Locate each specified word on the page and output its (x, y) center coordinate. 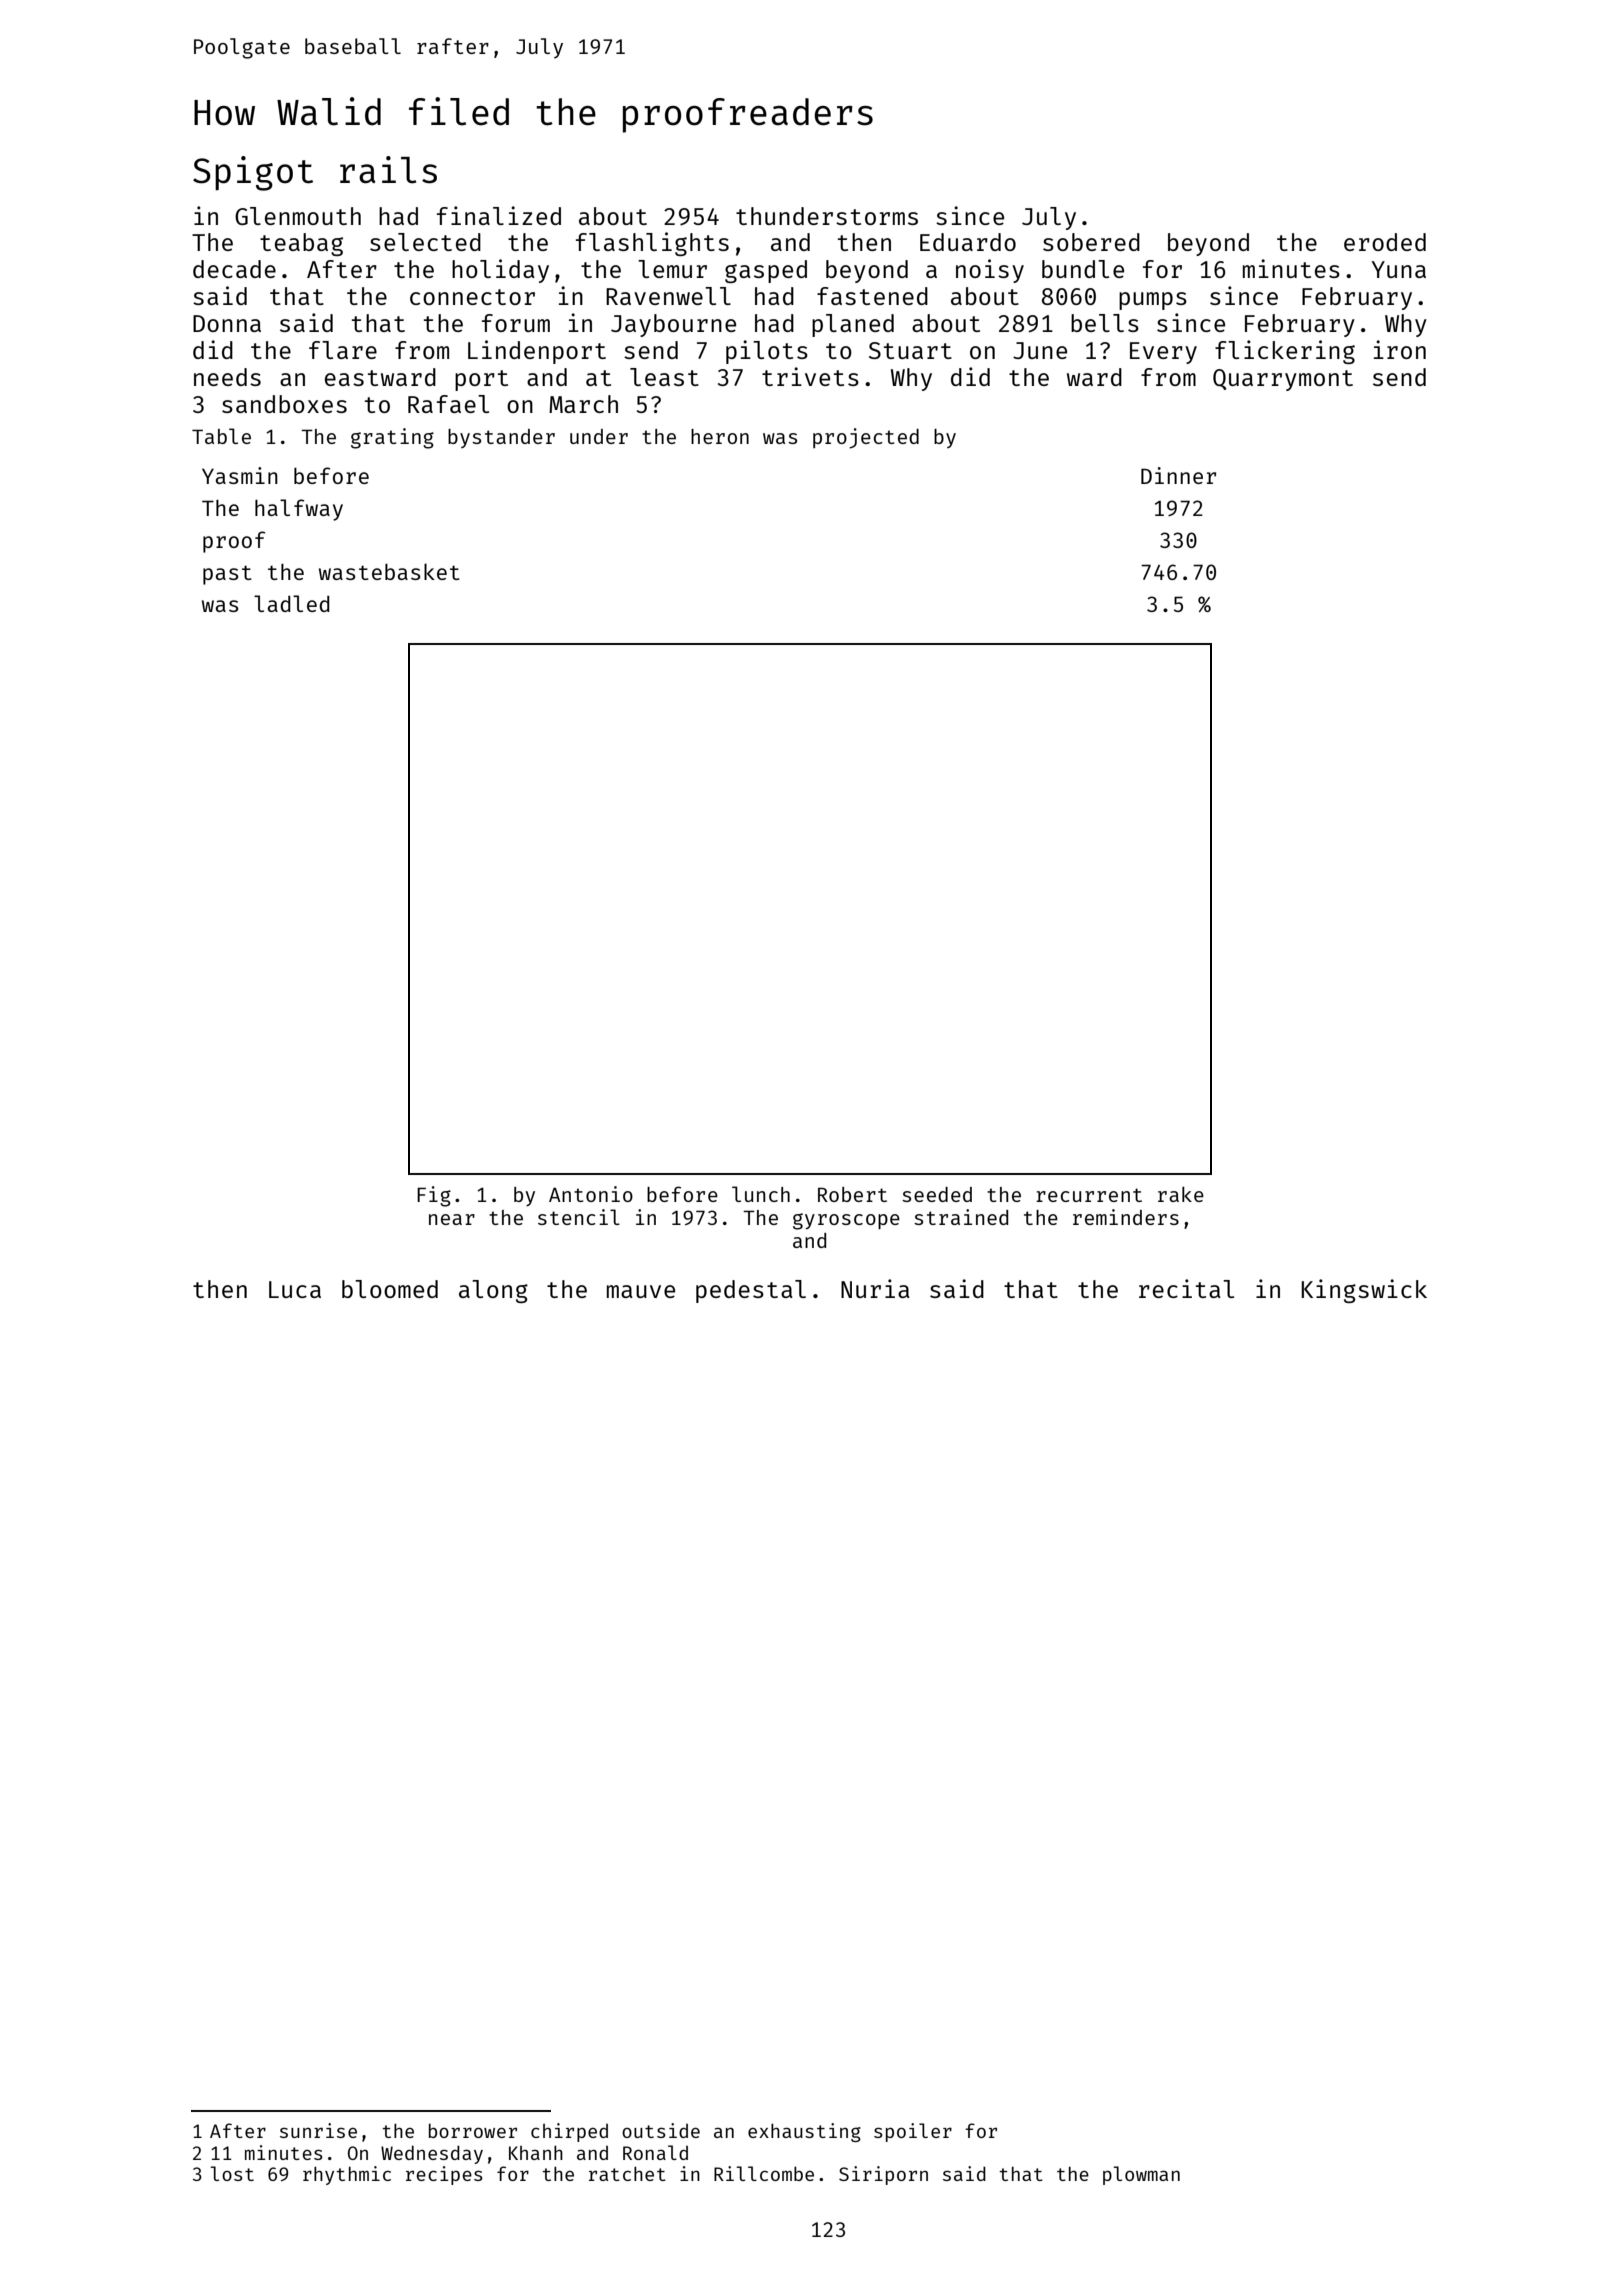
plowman (1141, 2175)
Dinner (1178, 475)
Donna (227, 323)
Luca (295, 1289)
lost (232, 2173)
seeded (937, 1194)
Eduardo (968, 242)
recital (1186, 1288)
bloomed (390, 1289)
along (493, 1291)
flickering (1285, 352)
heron (720, 436)
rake (1181, 1194)
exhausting (804, 2132)
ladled (292, 603)
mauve (641, 1291)
